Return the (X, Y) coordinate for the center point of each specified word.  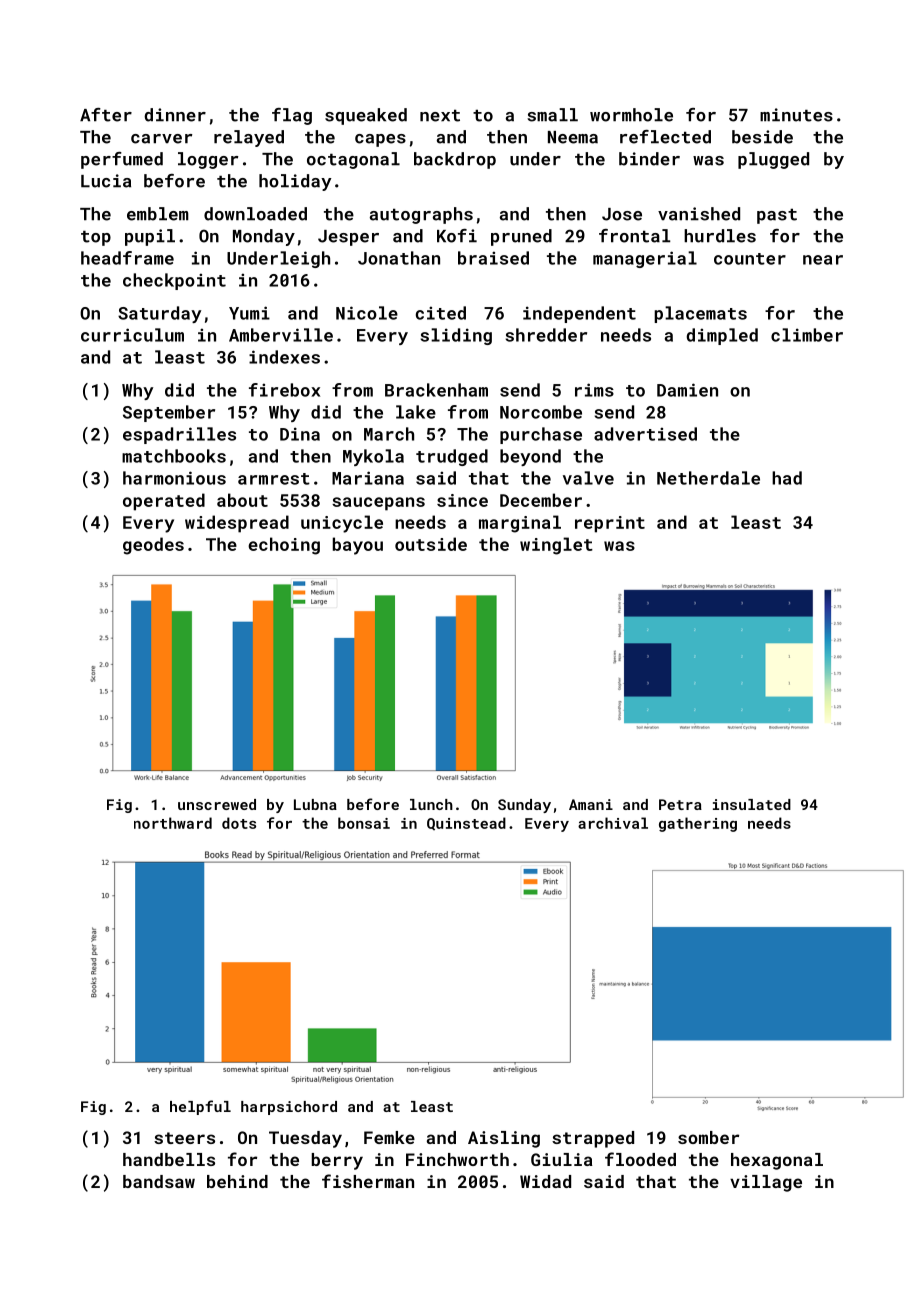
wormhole (631, 115)
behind (237, 1181)
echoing (284, 546)
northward (173, 823)
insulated (752, 804)
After (106, 115)
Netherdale (708, 478)
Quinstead (466, 823)
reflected (665, 137)
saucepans (378, 504)
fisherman (368, 1181)
